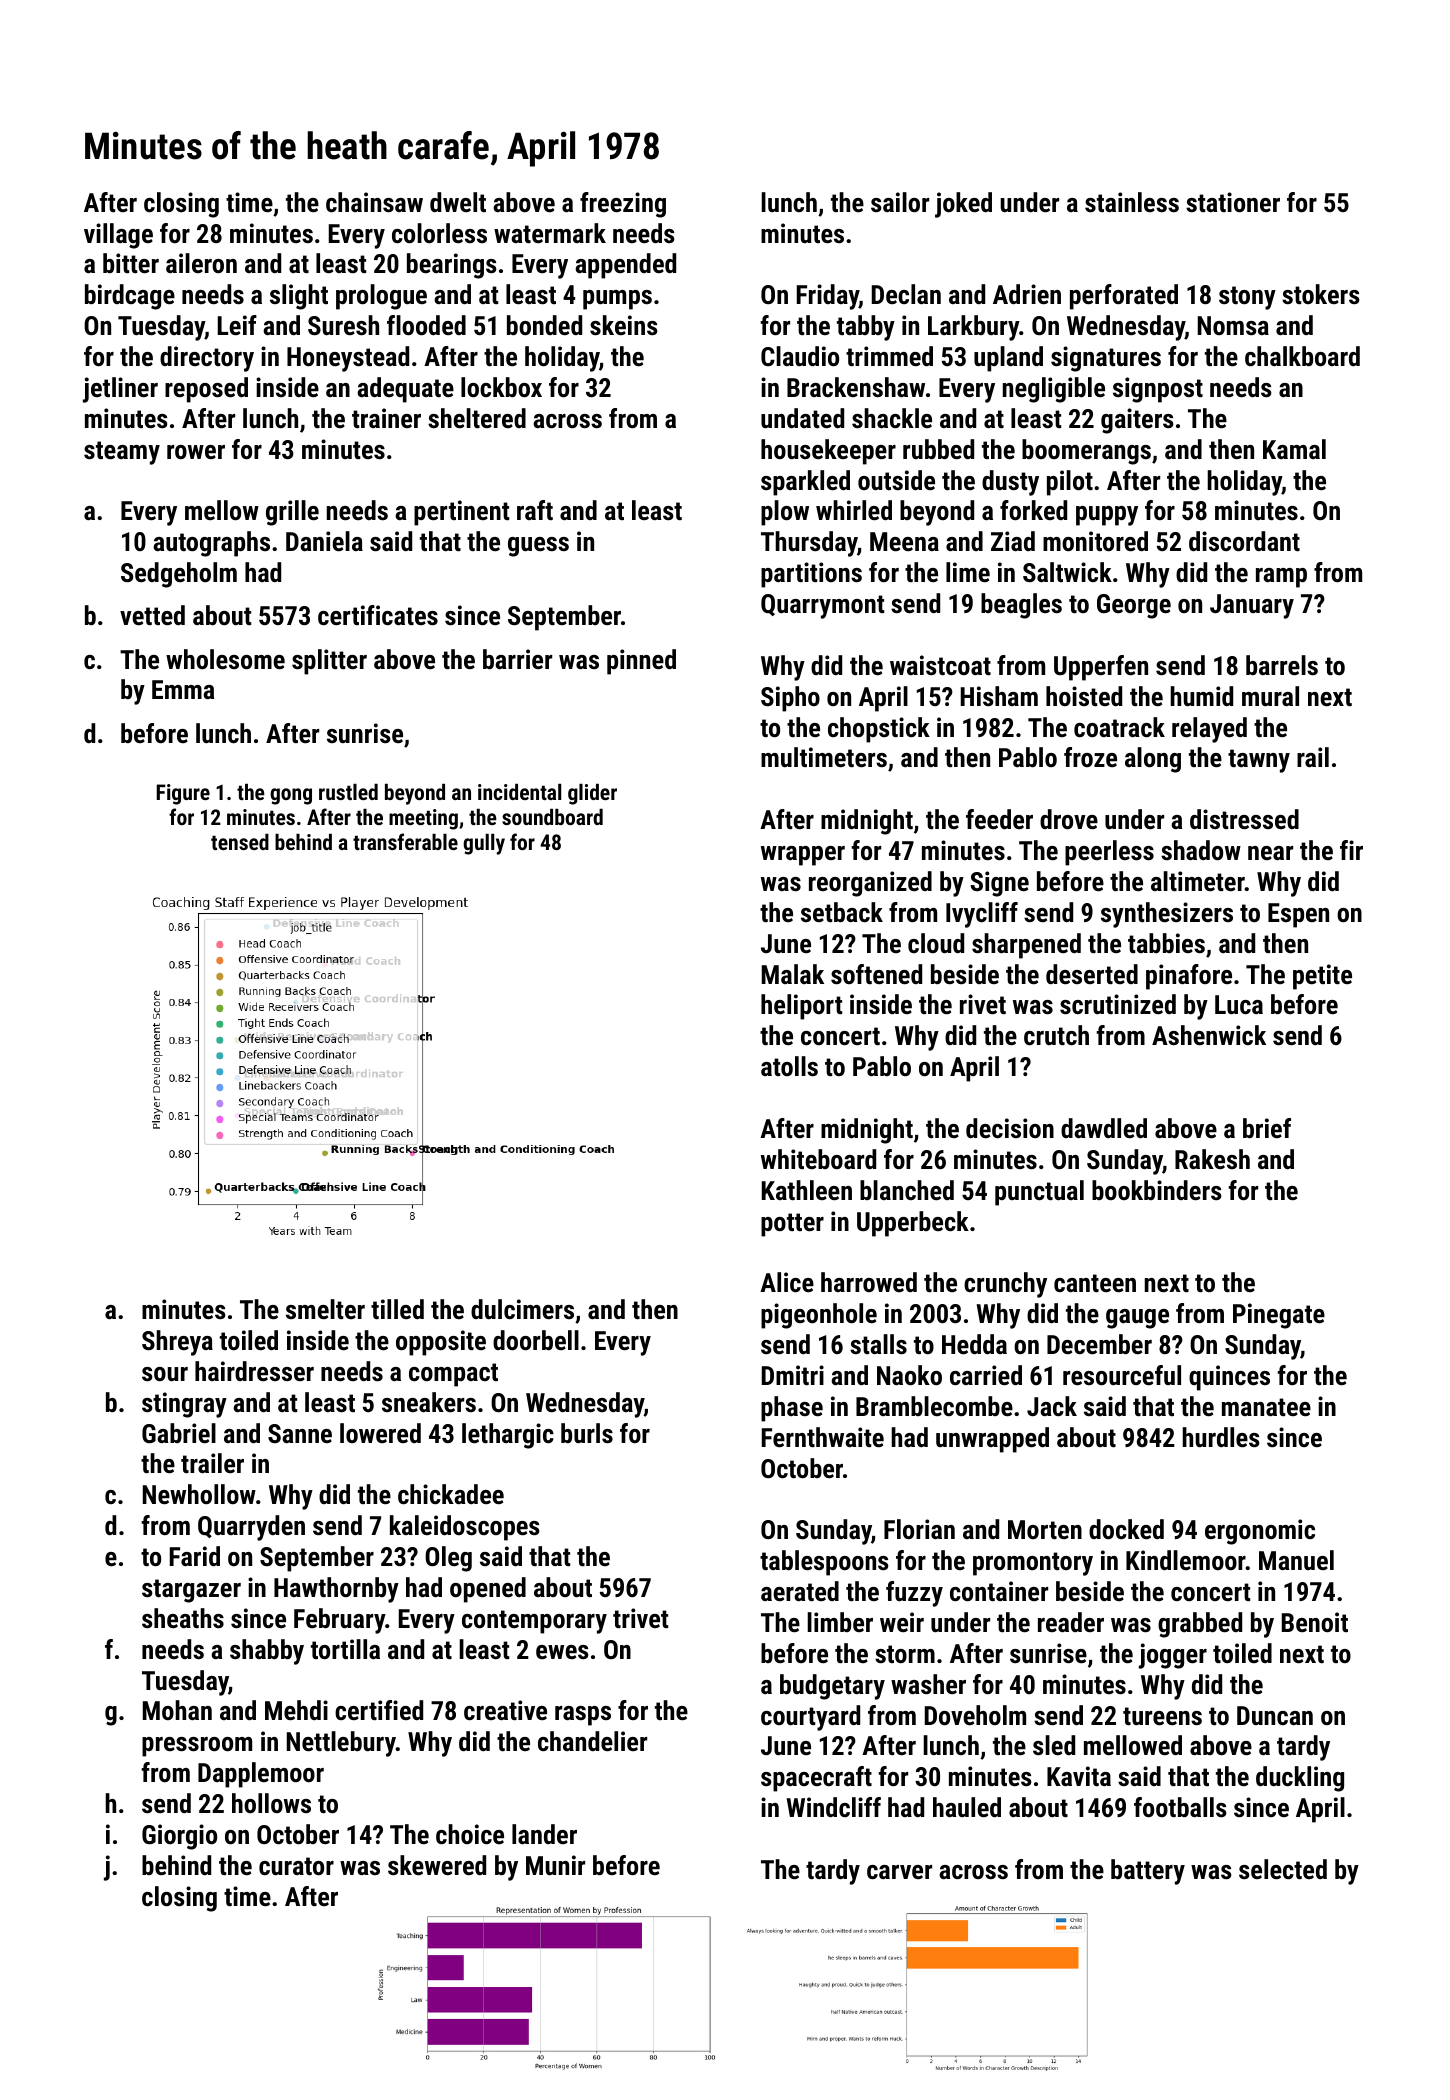 The width and height of the document is (1450, 2100). What do you see at coordinates (842, 912) in the document?
I see `setback` at bounding box center [842, 912].
